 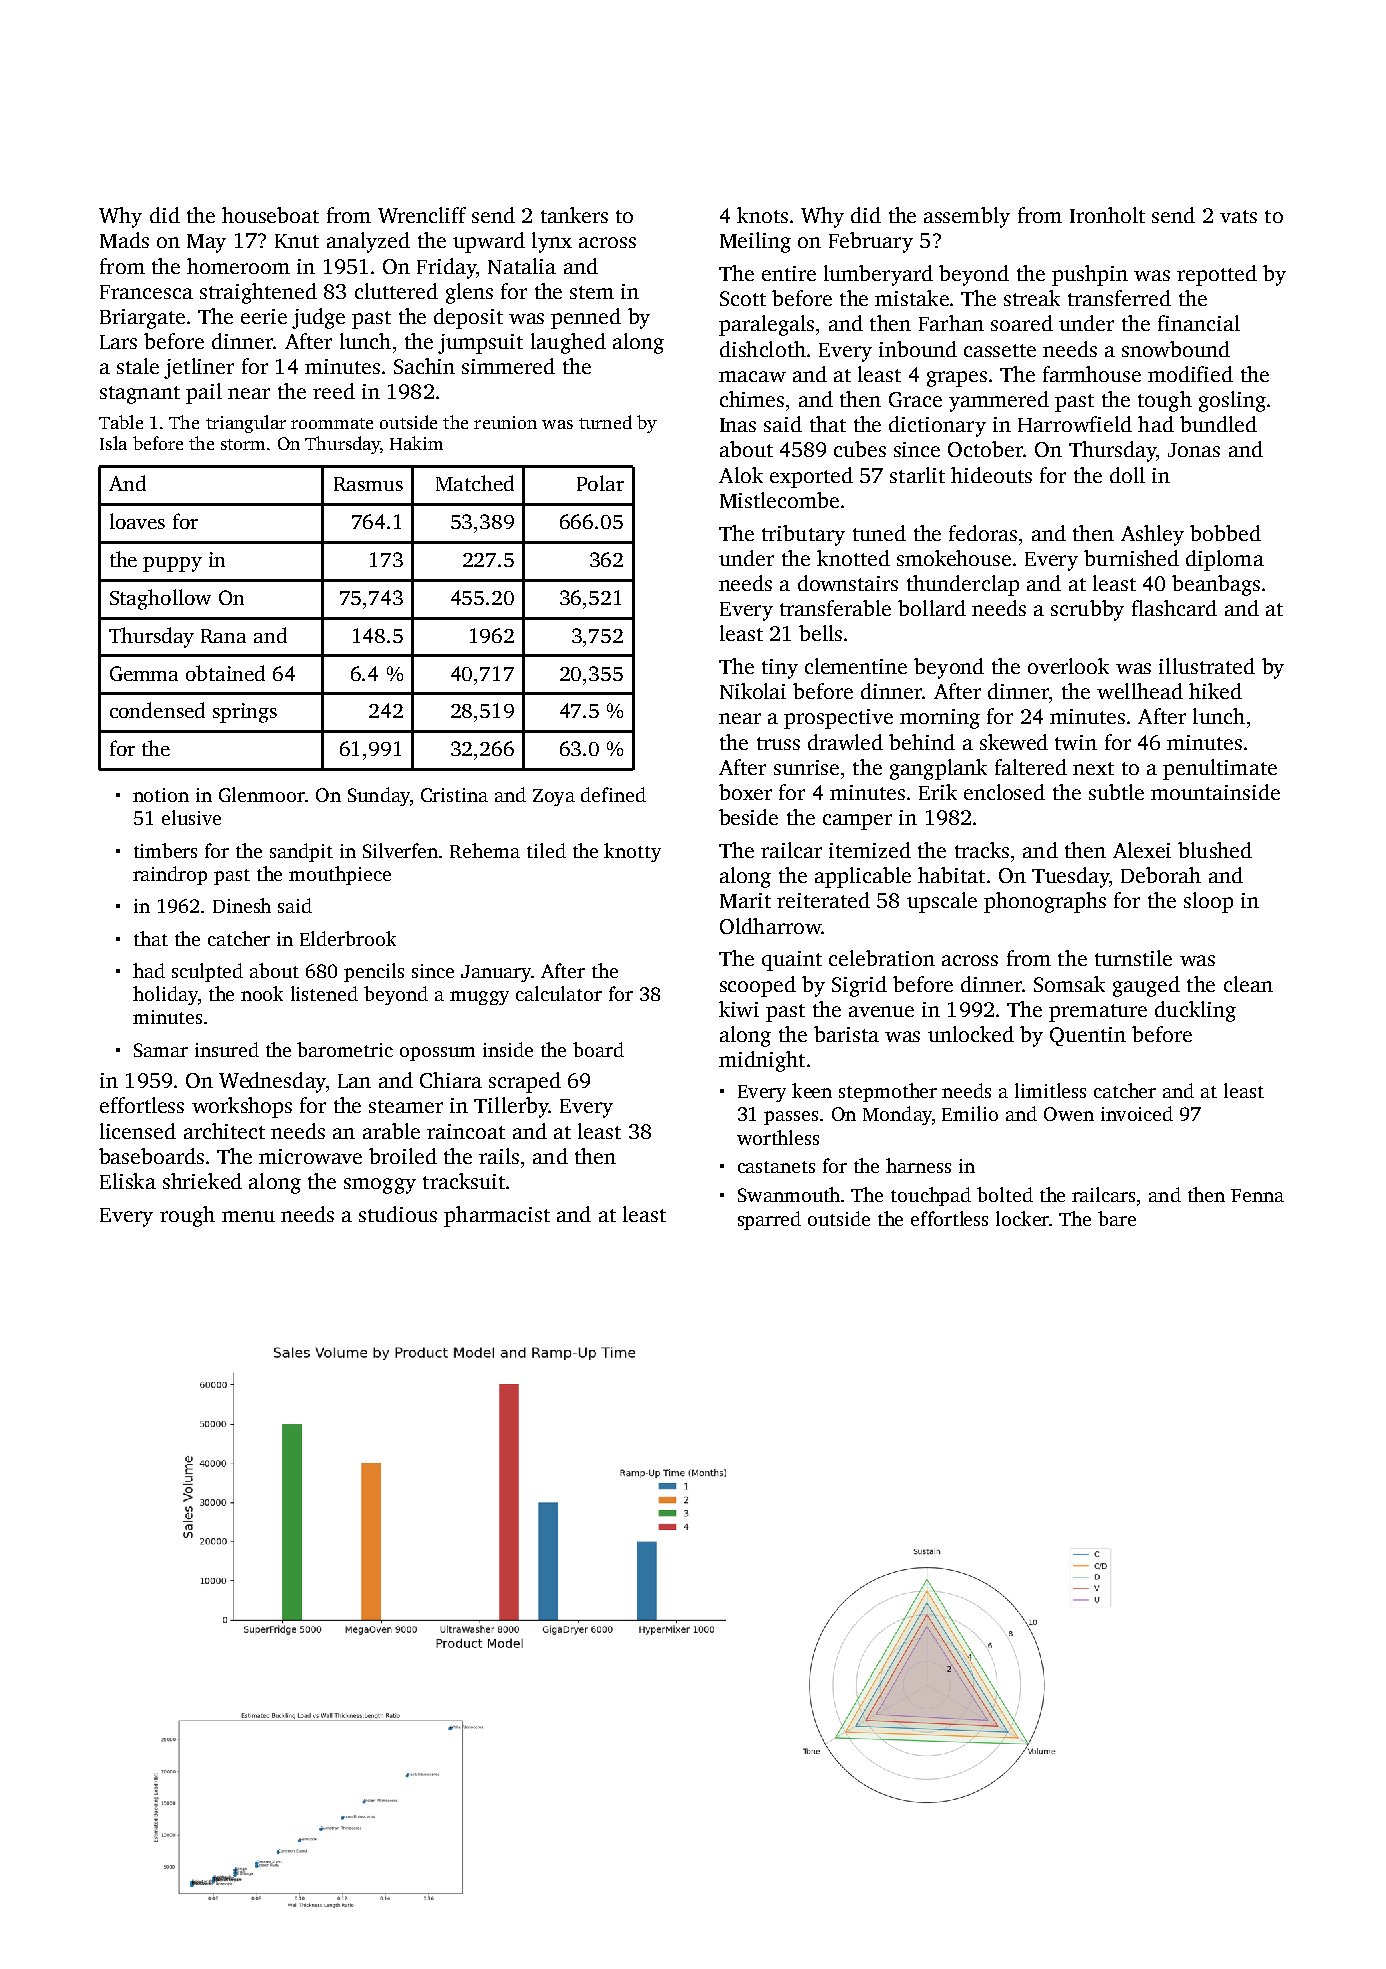 I want to click on overlook, so click(x=1068, y=666).
